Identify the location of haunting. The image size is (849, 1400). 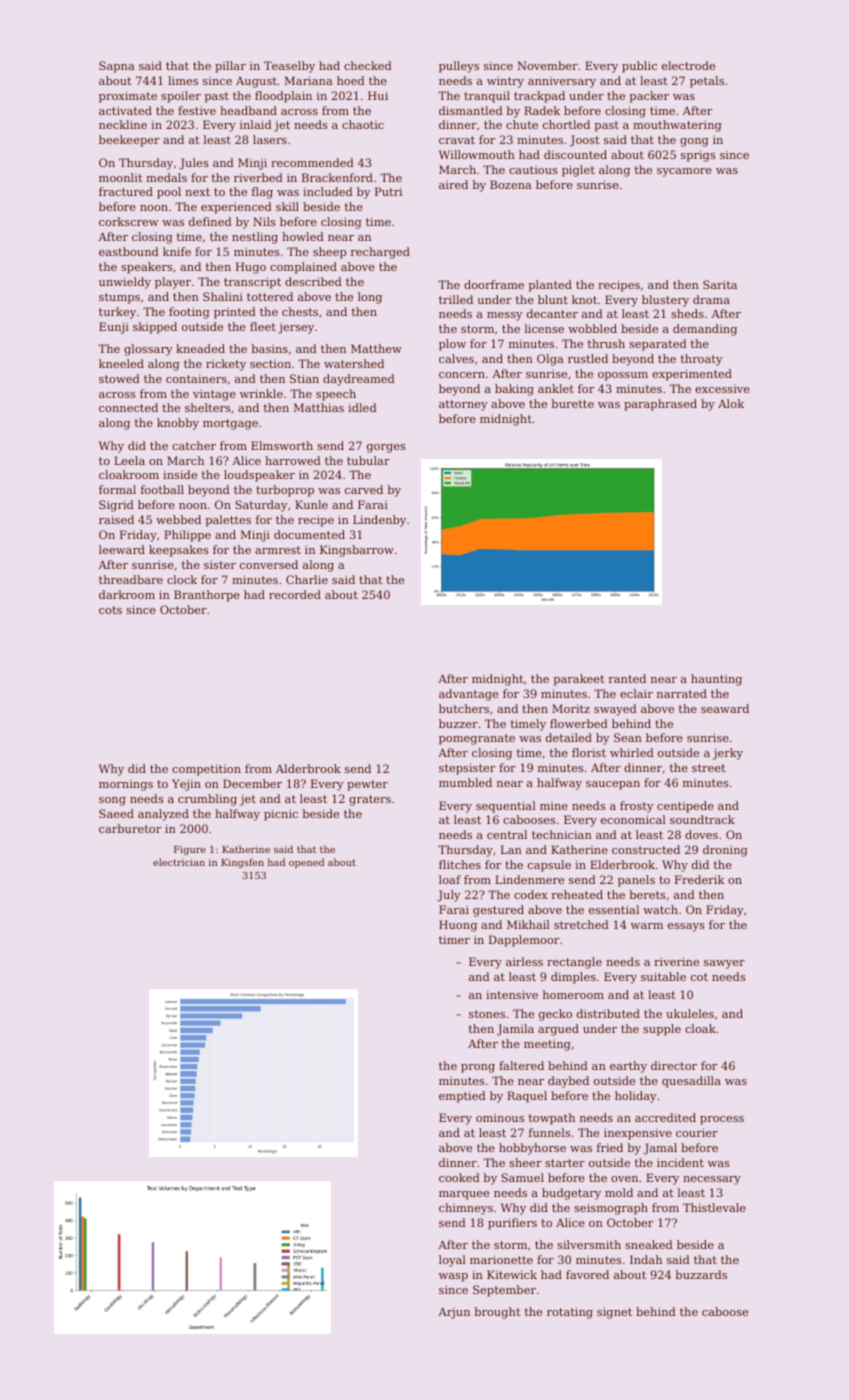
(716, 680).
